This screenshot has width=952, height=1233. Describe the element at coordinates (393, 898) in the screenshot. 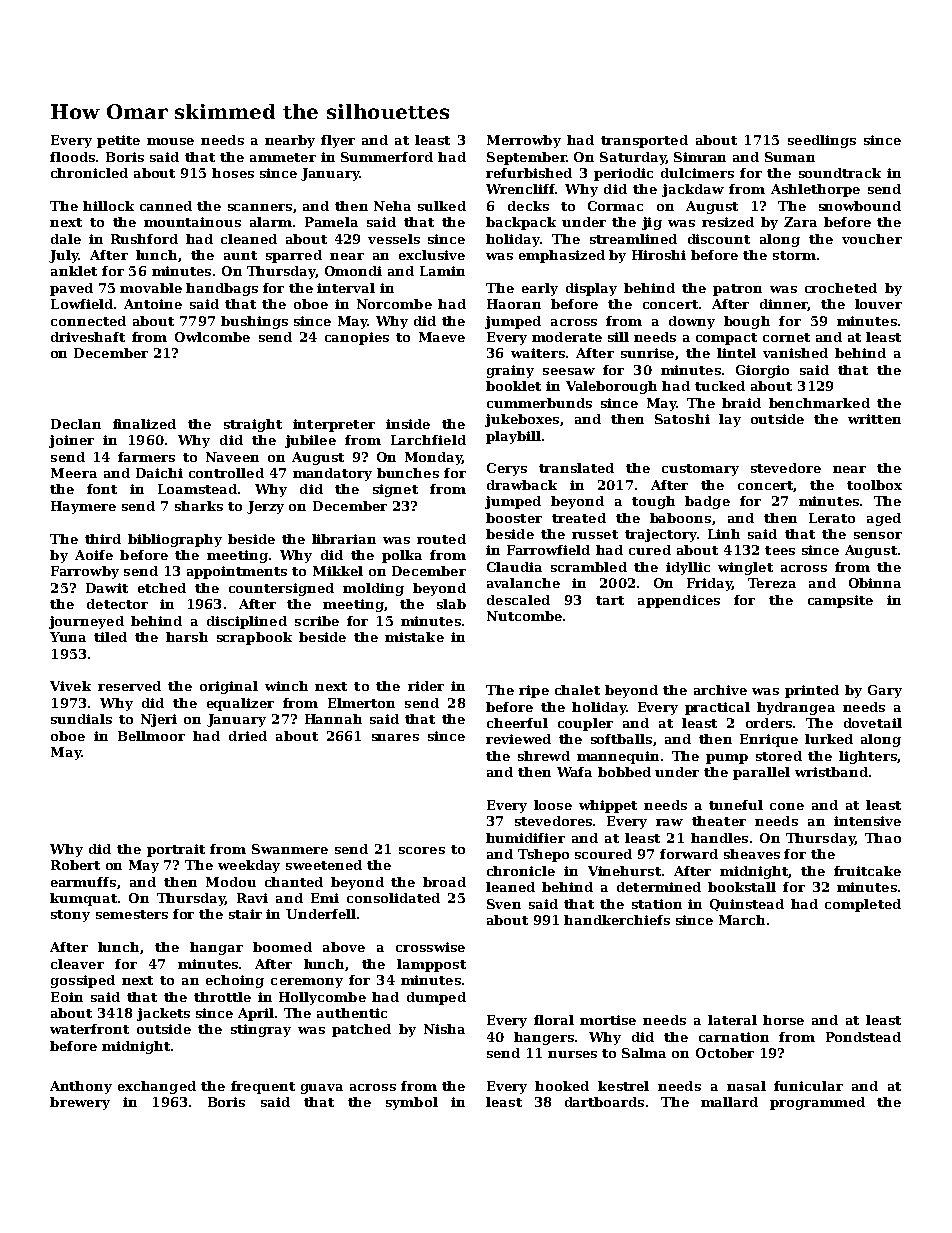

I see `consolidated` at that location.
